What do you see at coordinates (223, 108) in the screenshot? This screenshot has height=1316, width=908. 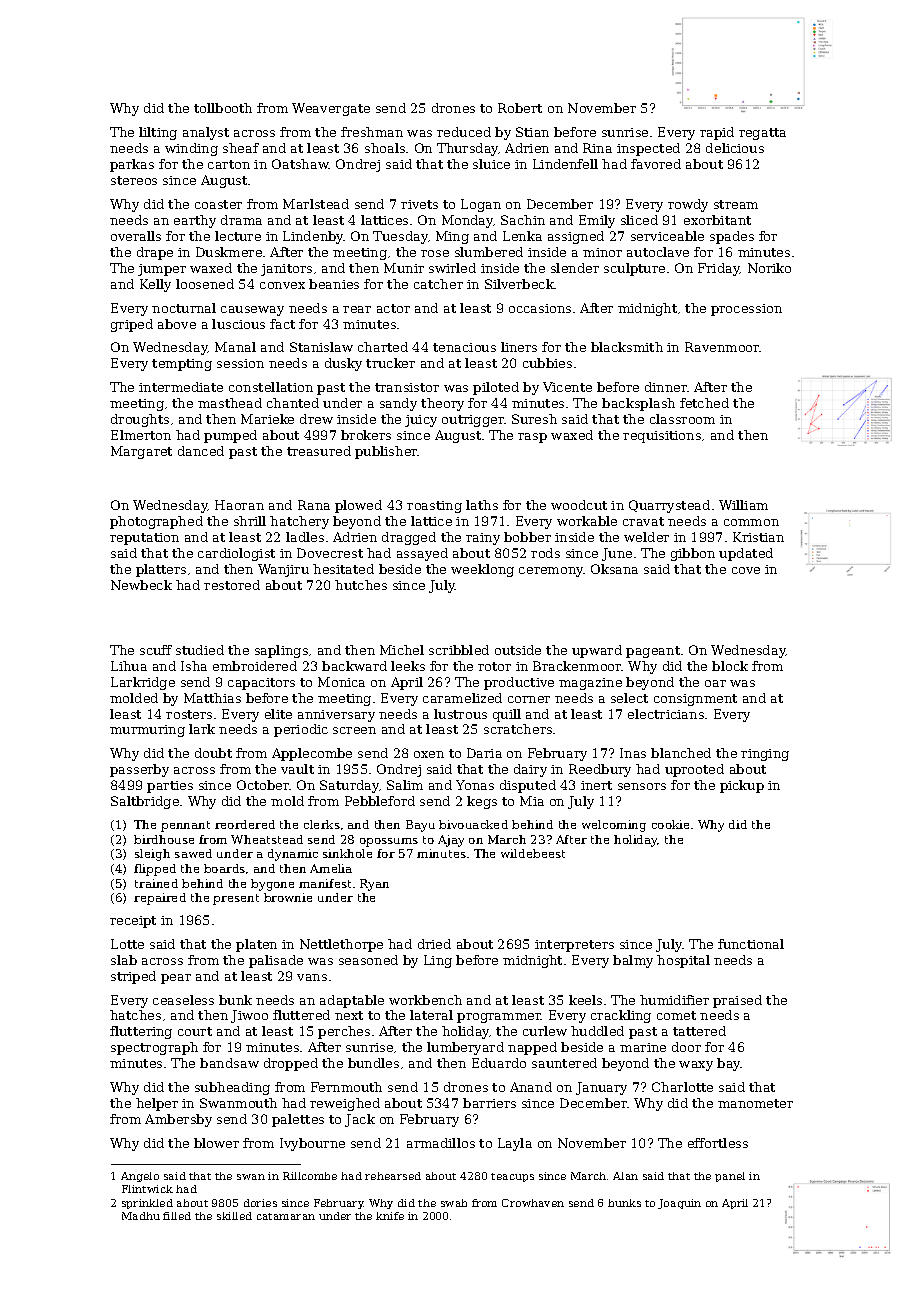 I see `tollbooth` at bounding box center [223, 108].
